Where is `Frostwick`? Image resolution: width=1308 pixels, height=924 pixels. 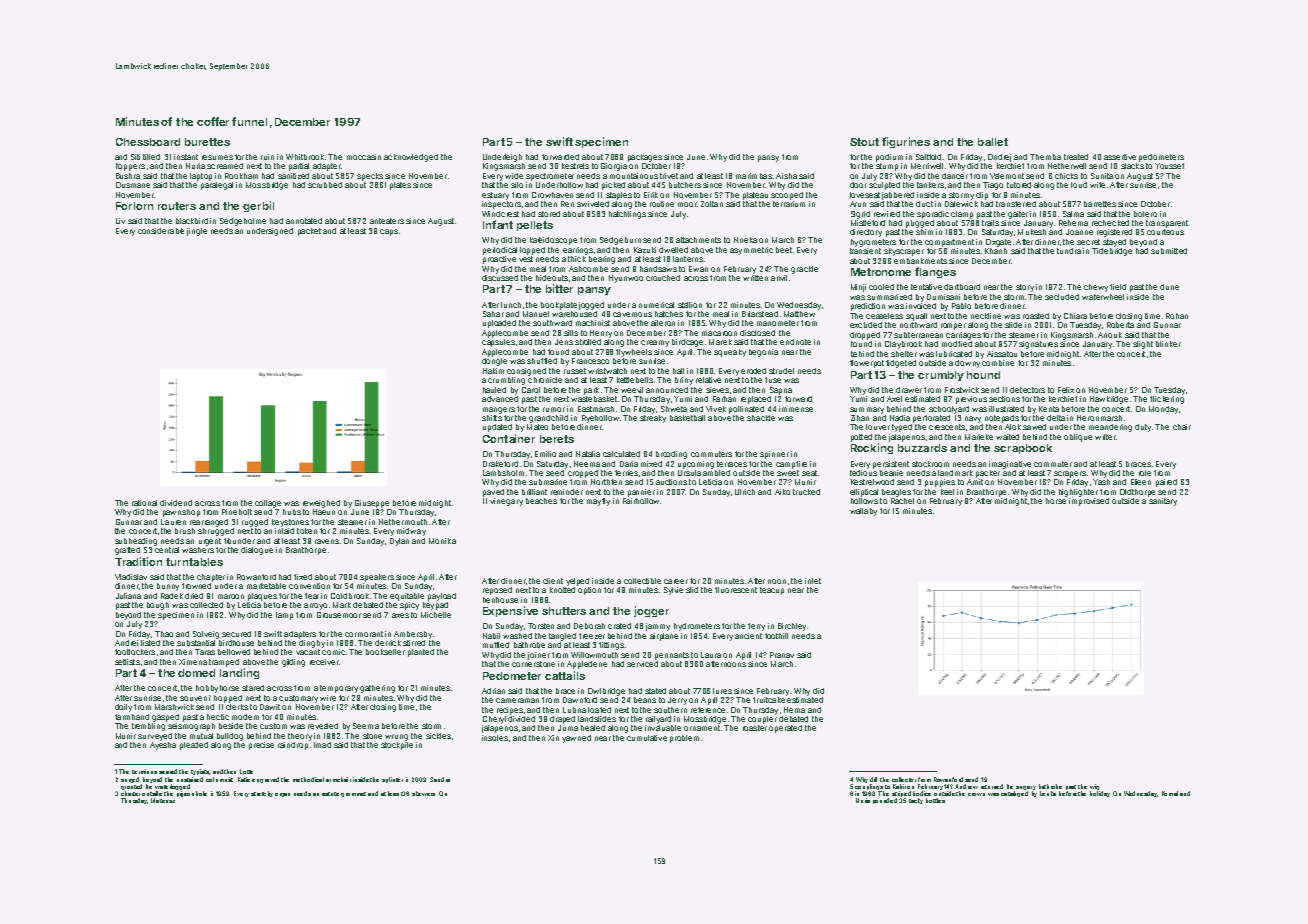 Frostwick is located at coordinates (962, 390).
